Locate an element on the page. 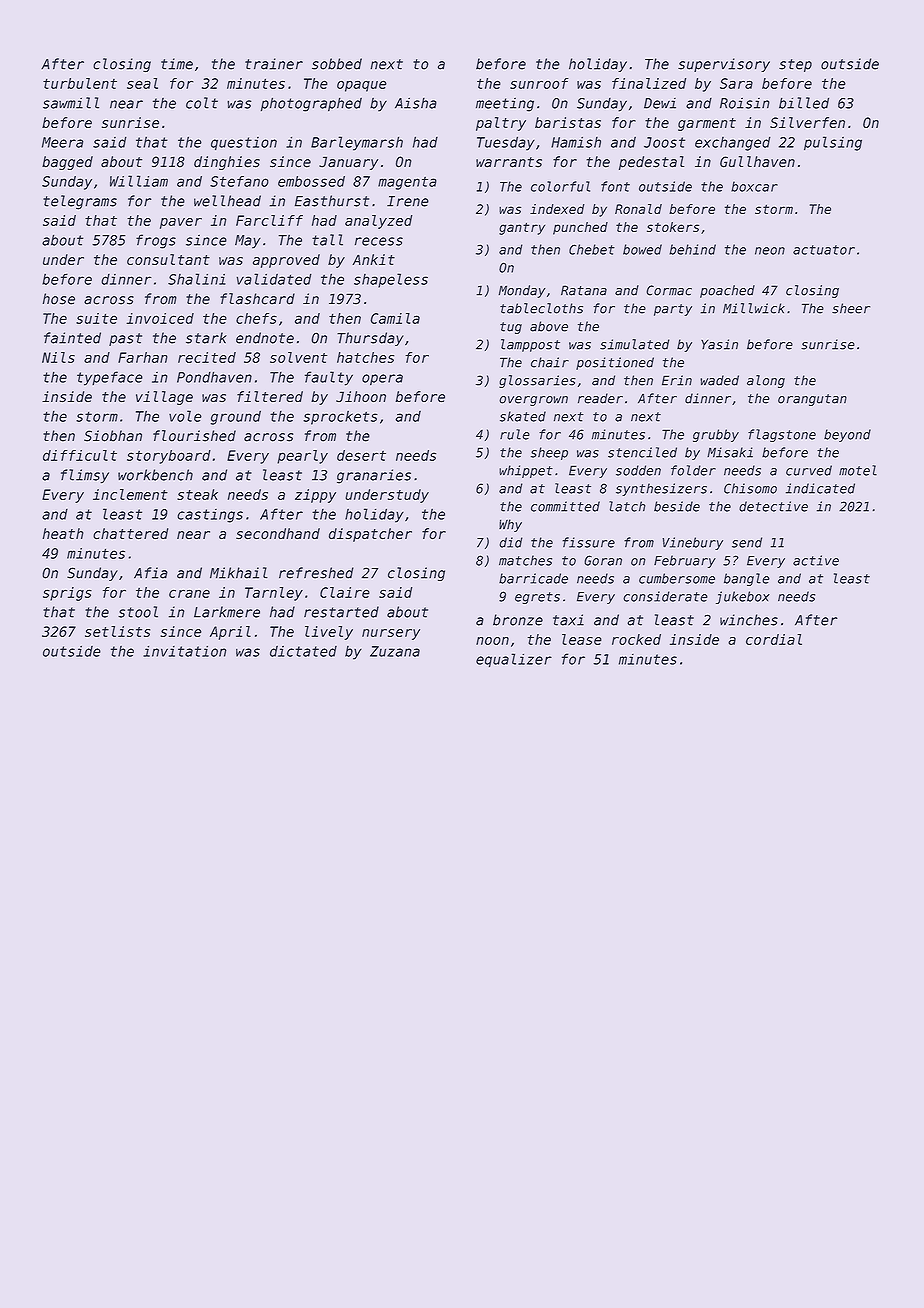  considerate is located at coordinates (665, 596).
